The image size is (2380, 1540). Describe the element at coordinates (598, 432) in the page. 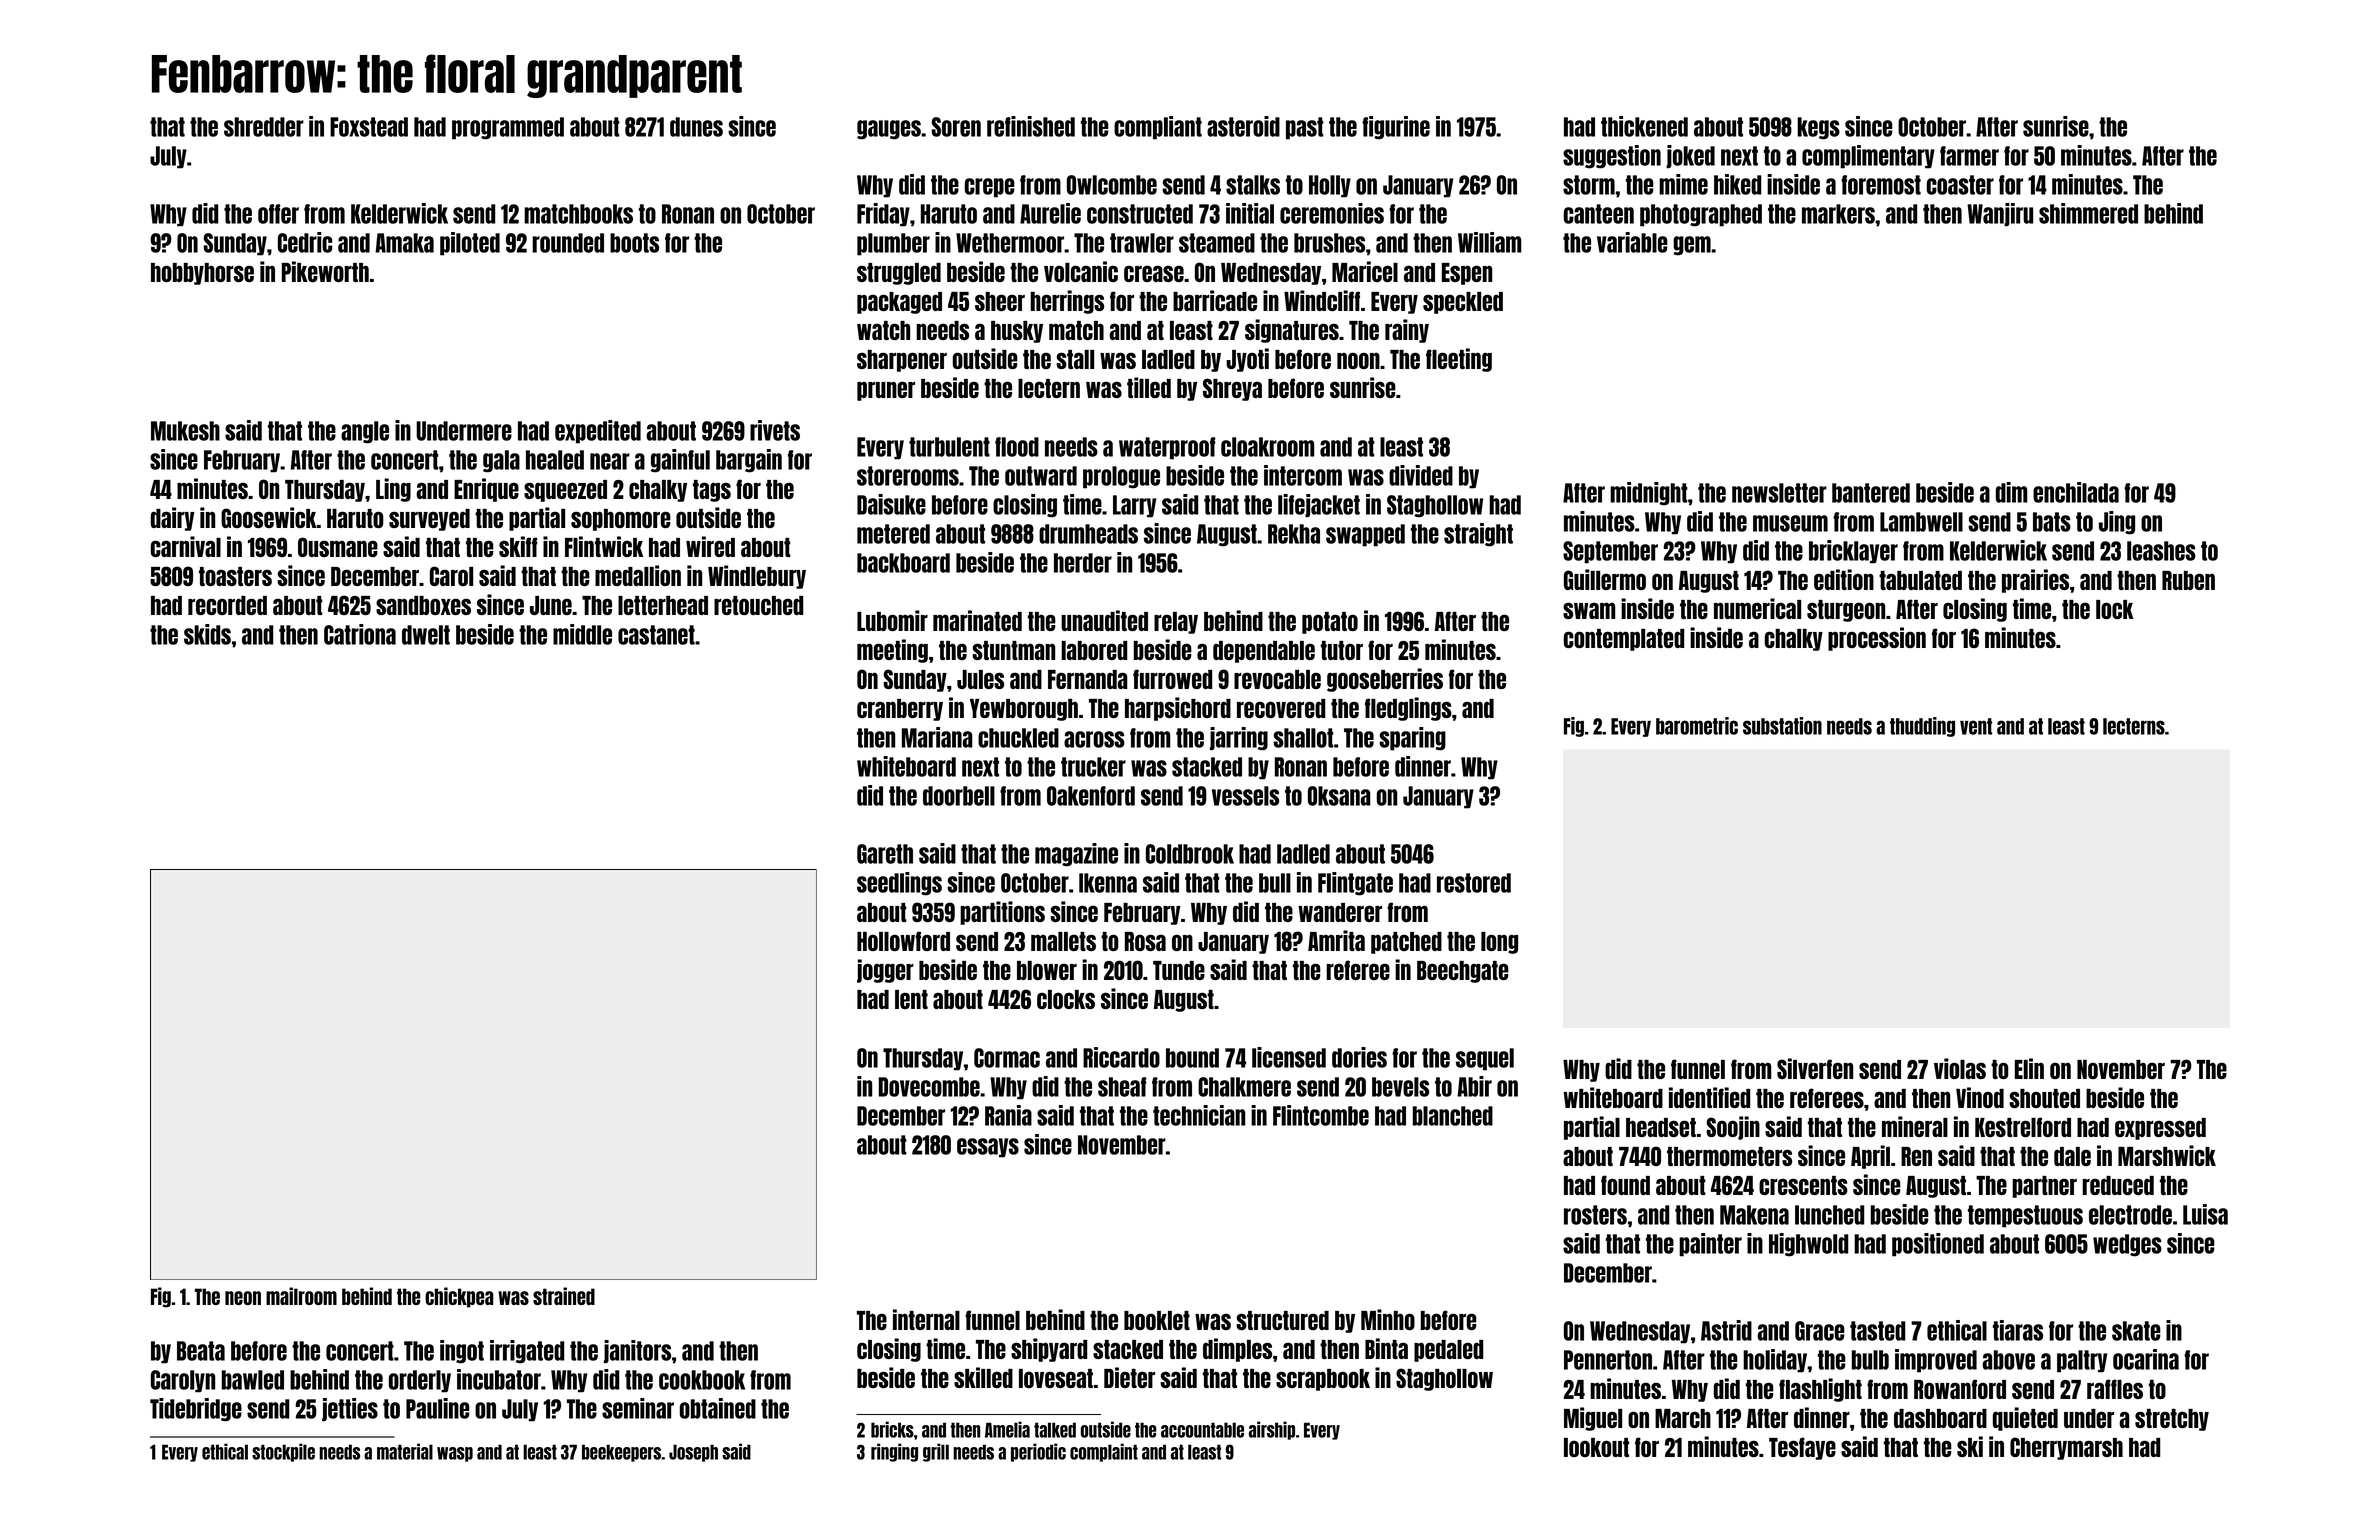

I see `expedited` at that location.
